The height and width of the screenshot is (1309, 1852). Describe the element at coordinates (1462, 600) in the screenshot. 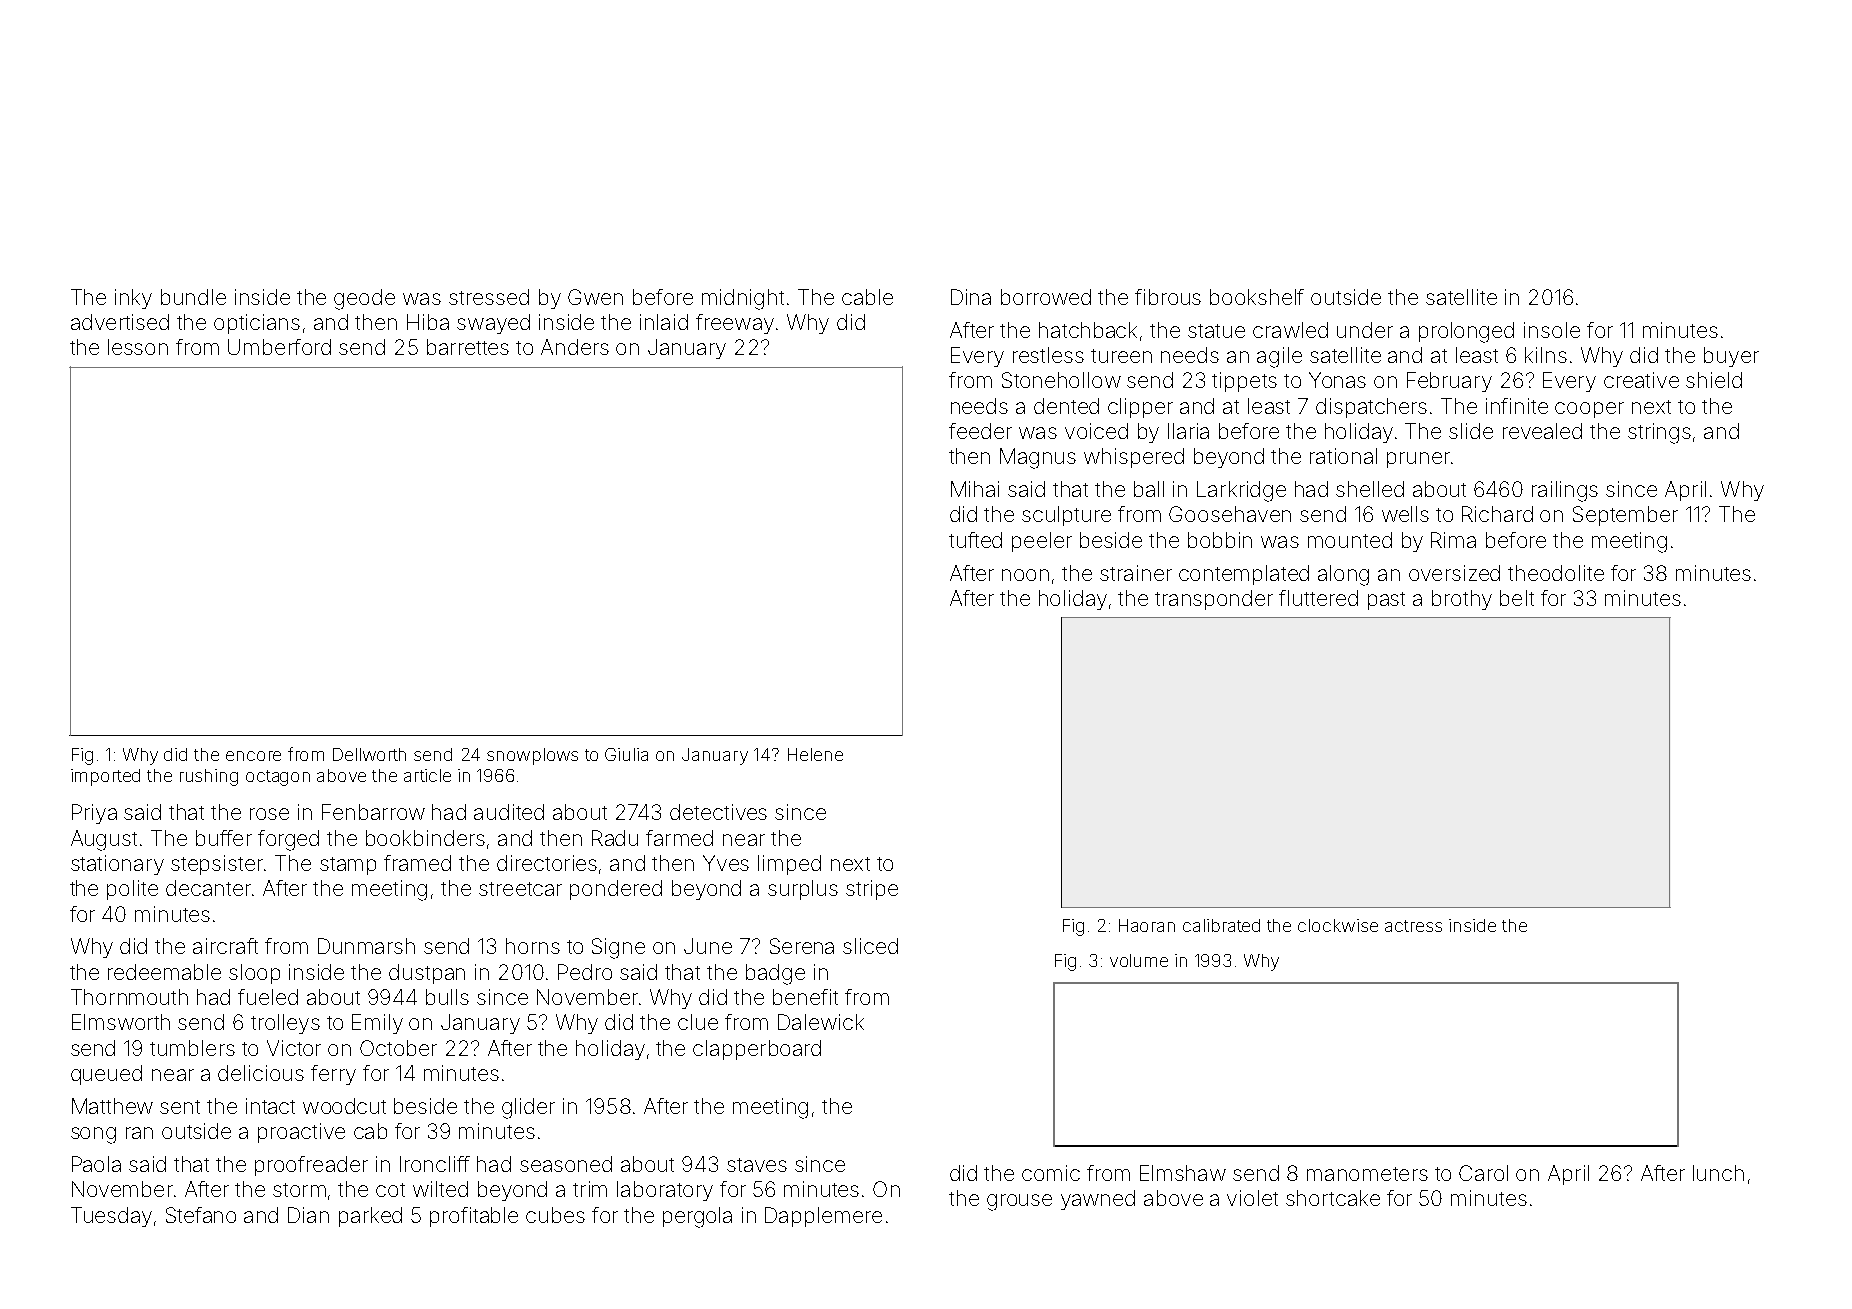

I see `brothy` at that location.
